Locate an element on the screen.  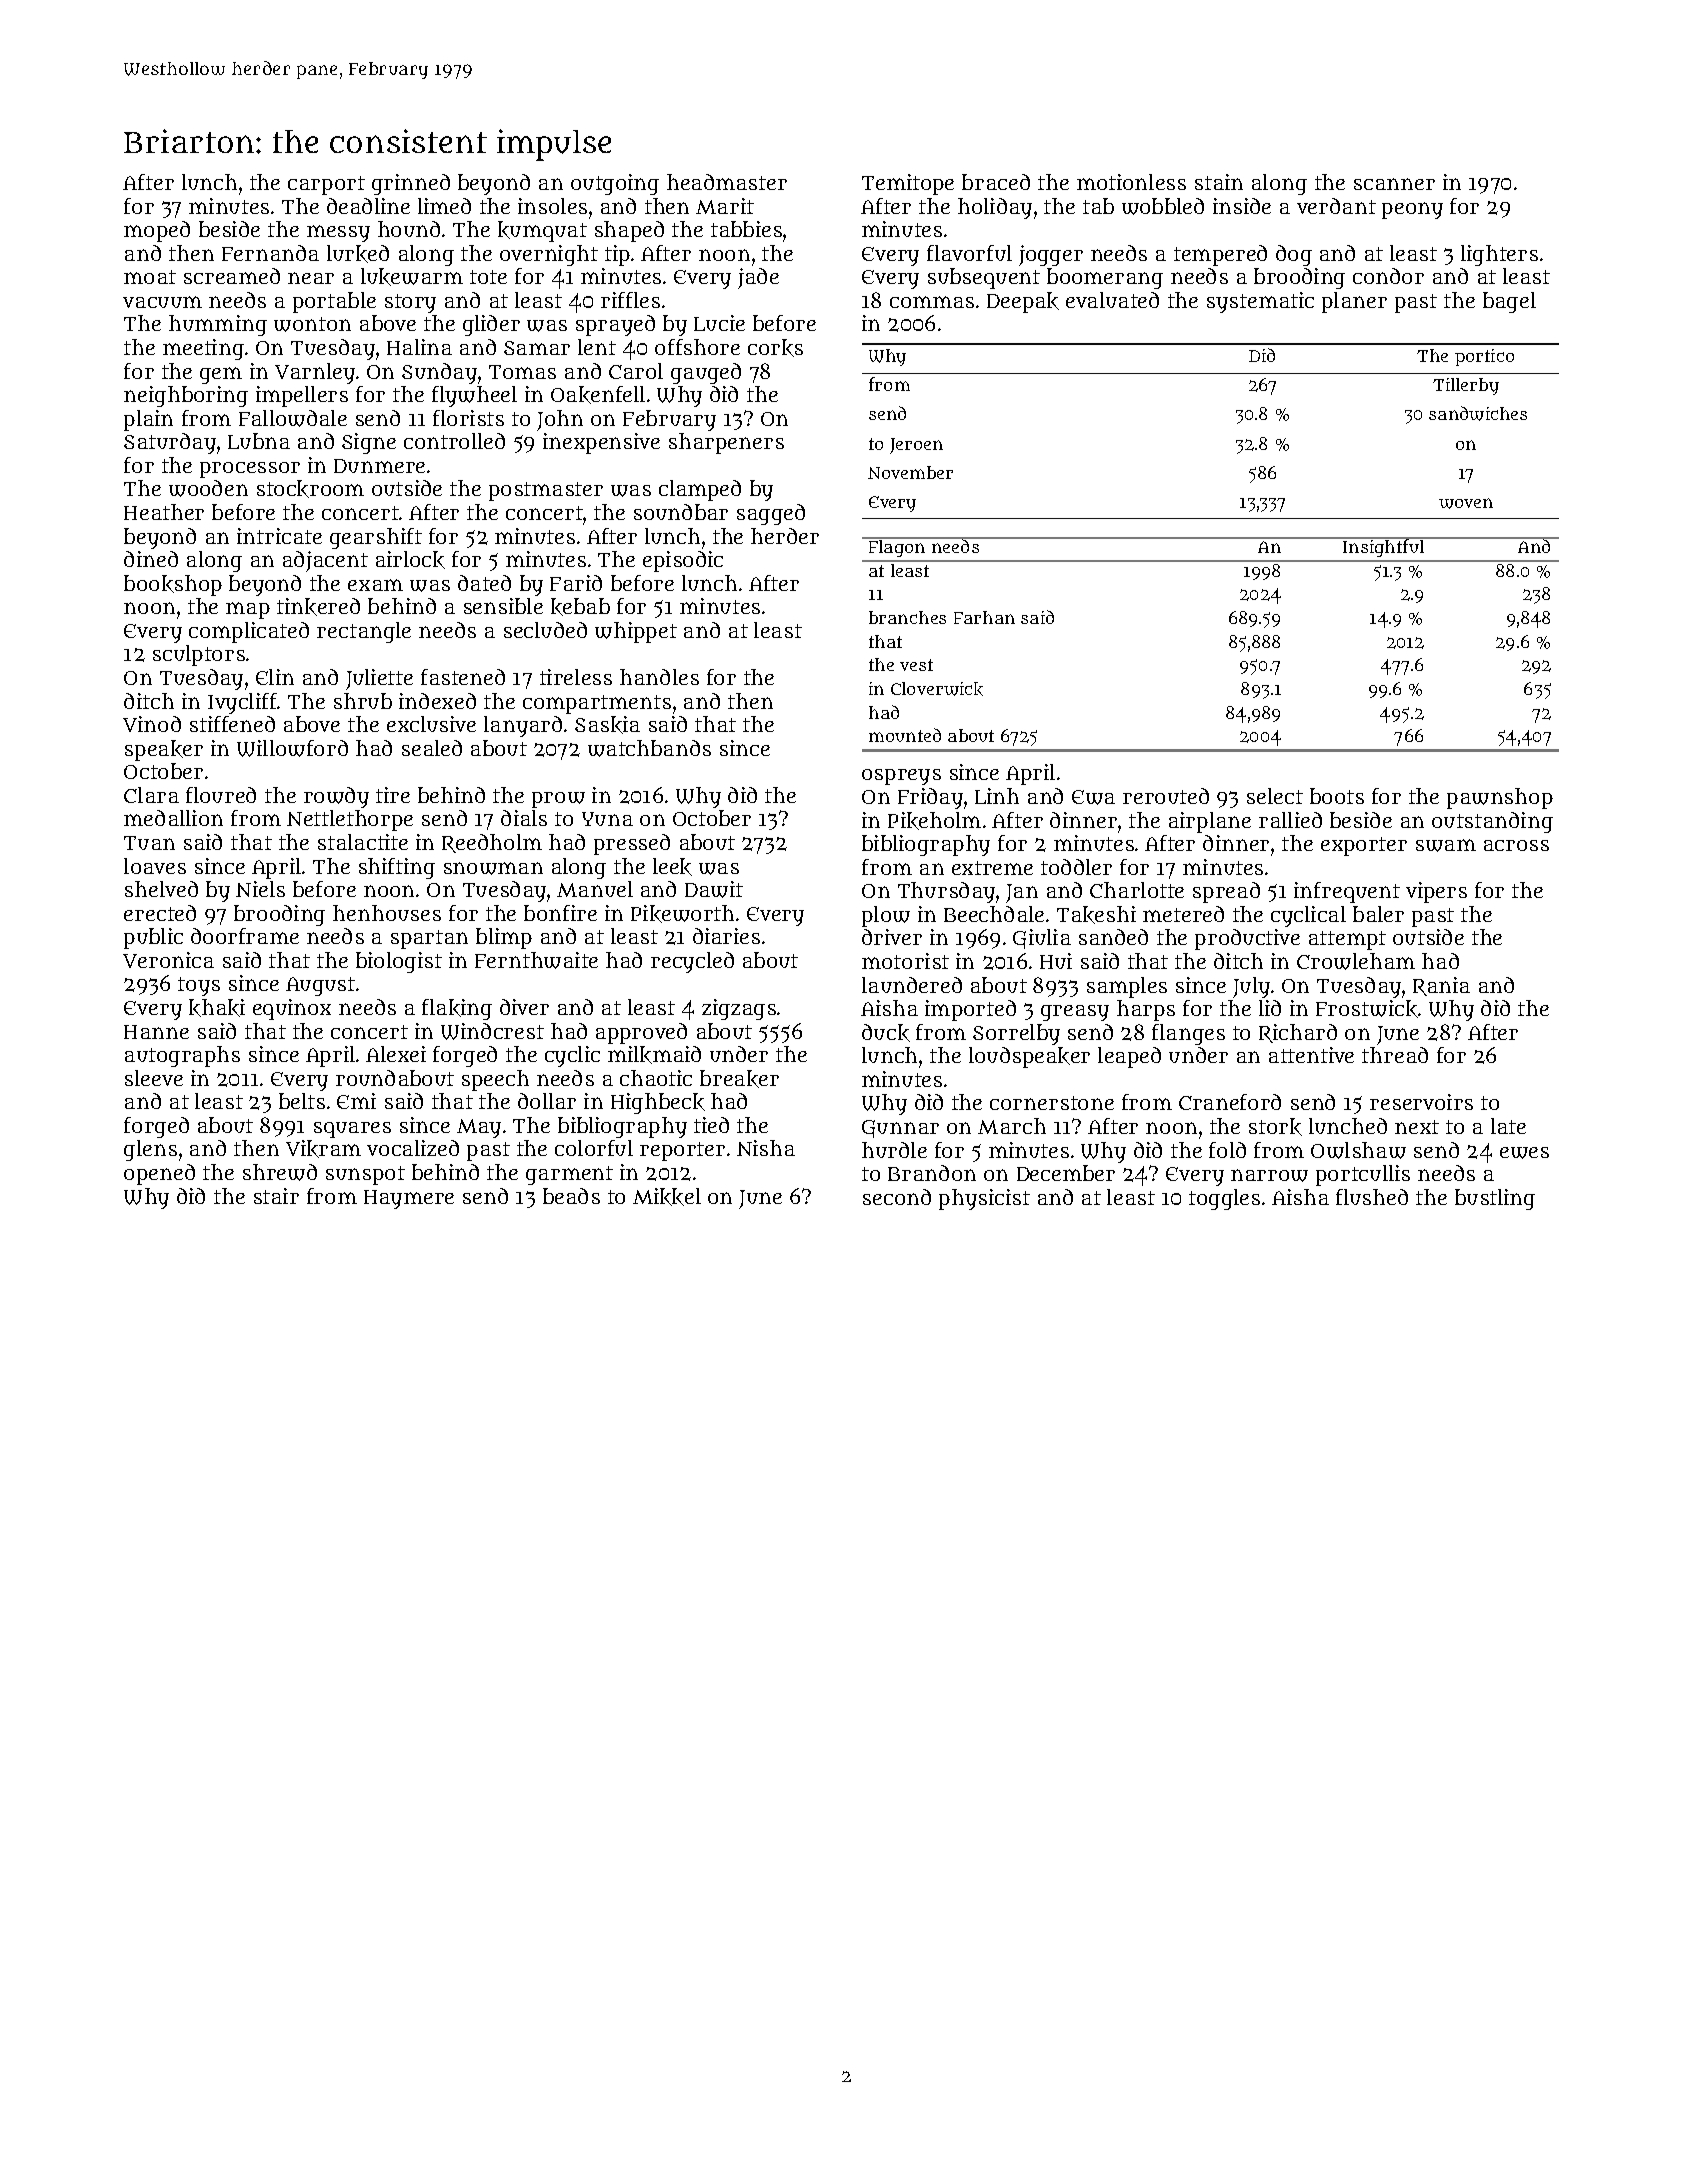
pressed is located at coordinates (632, 844).
